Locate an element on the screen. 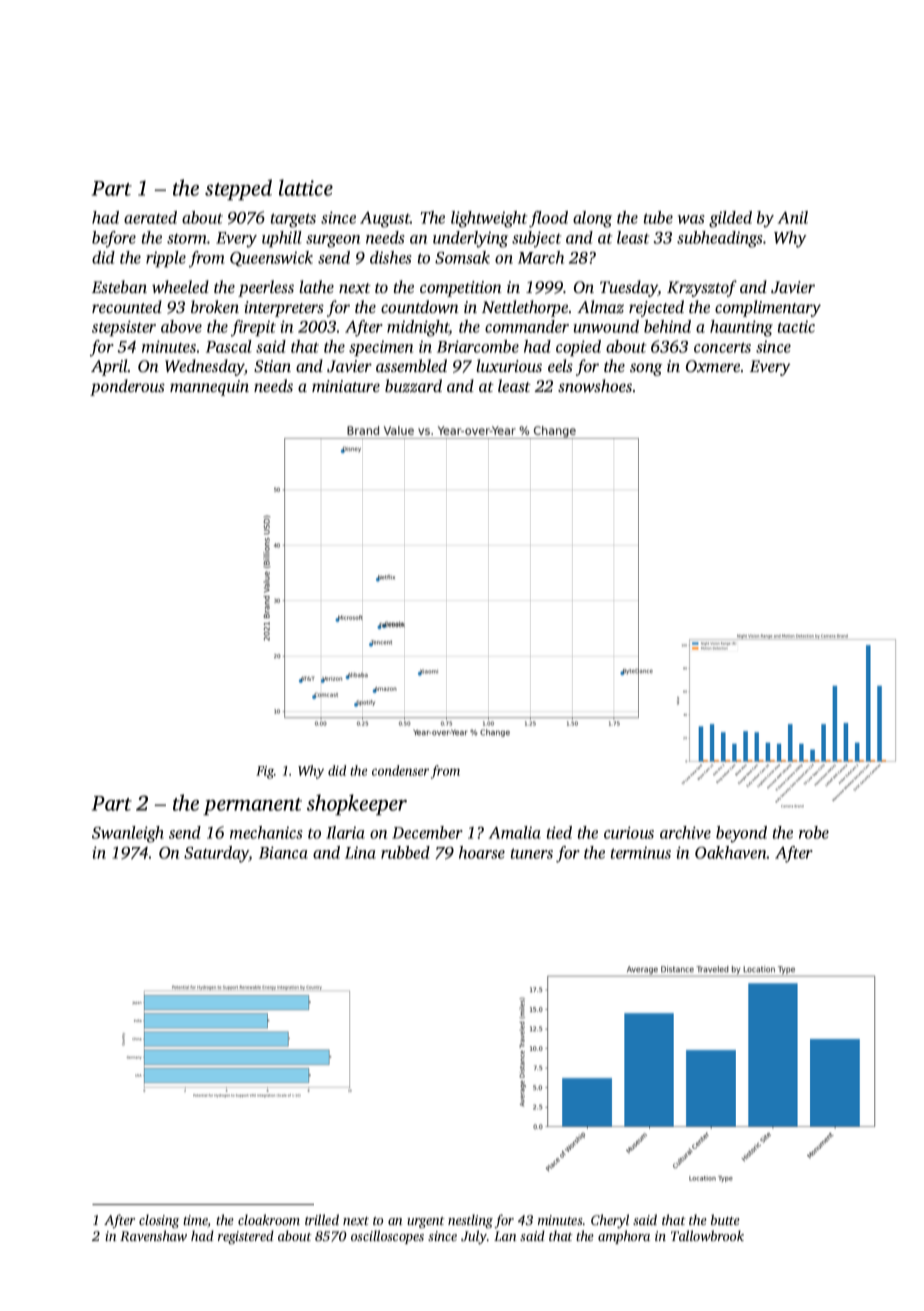 This screenshot has height=1311, width=924. hoarse is located at coordinates (482, 852).
